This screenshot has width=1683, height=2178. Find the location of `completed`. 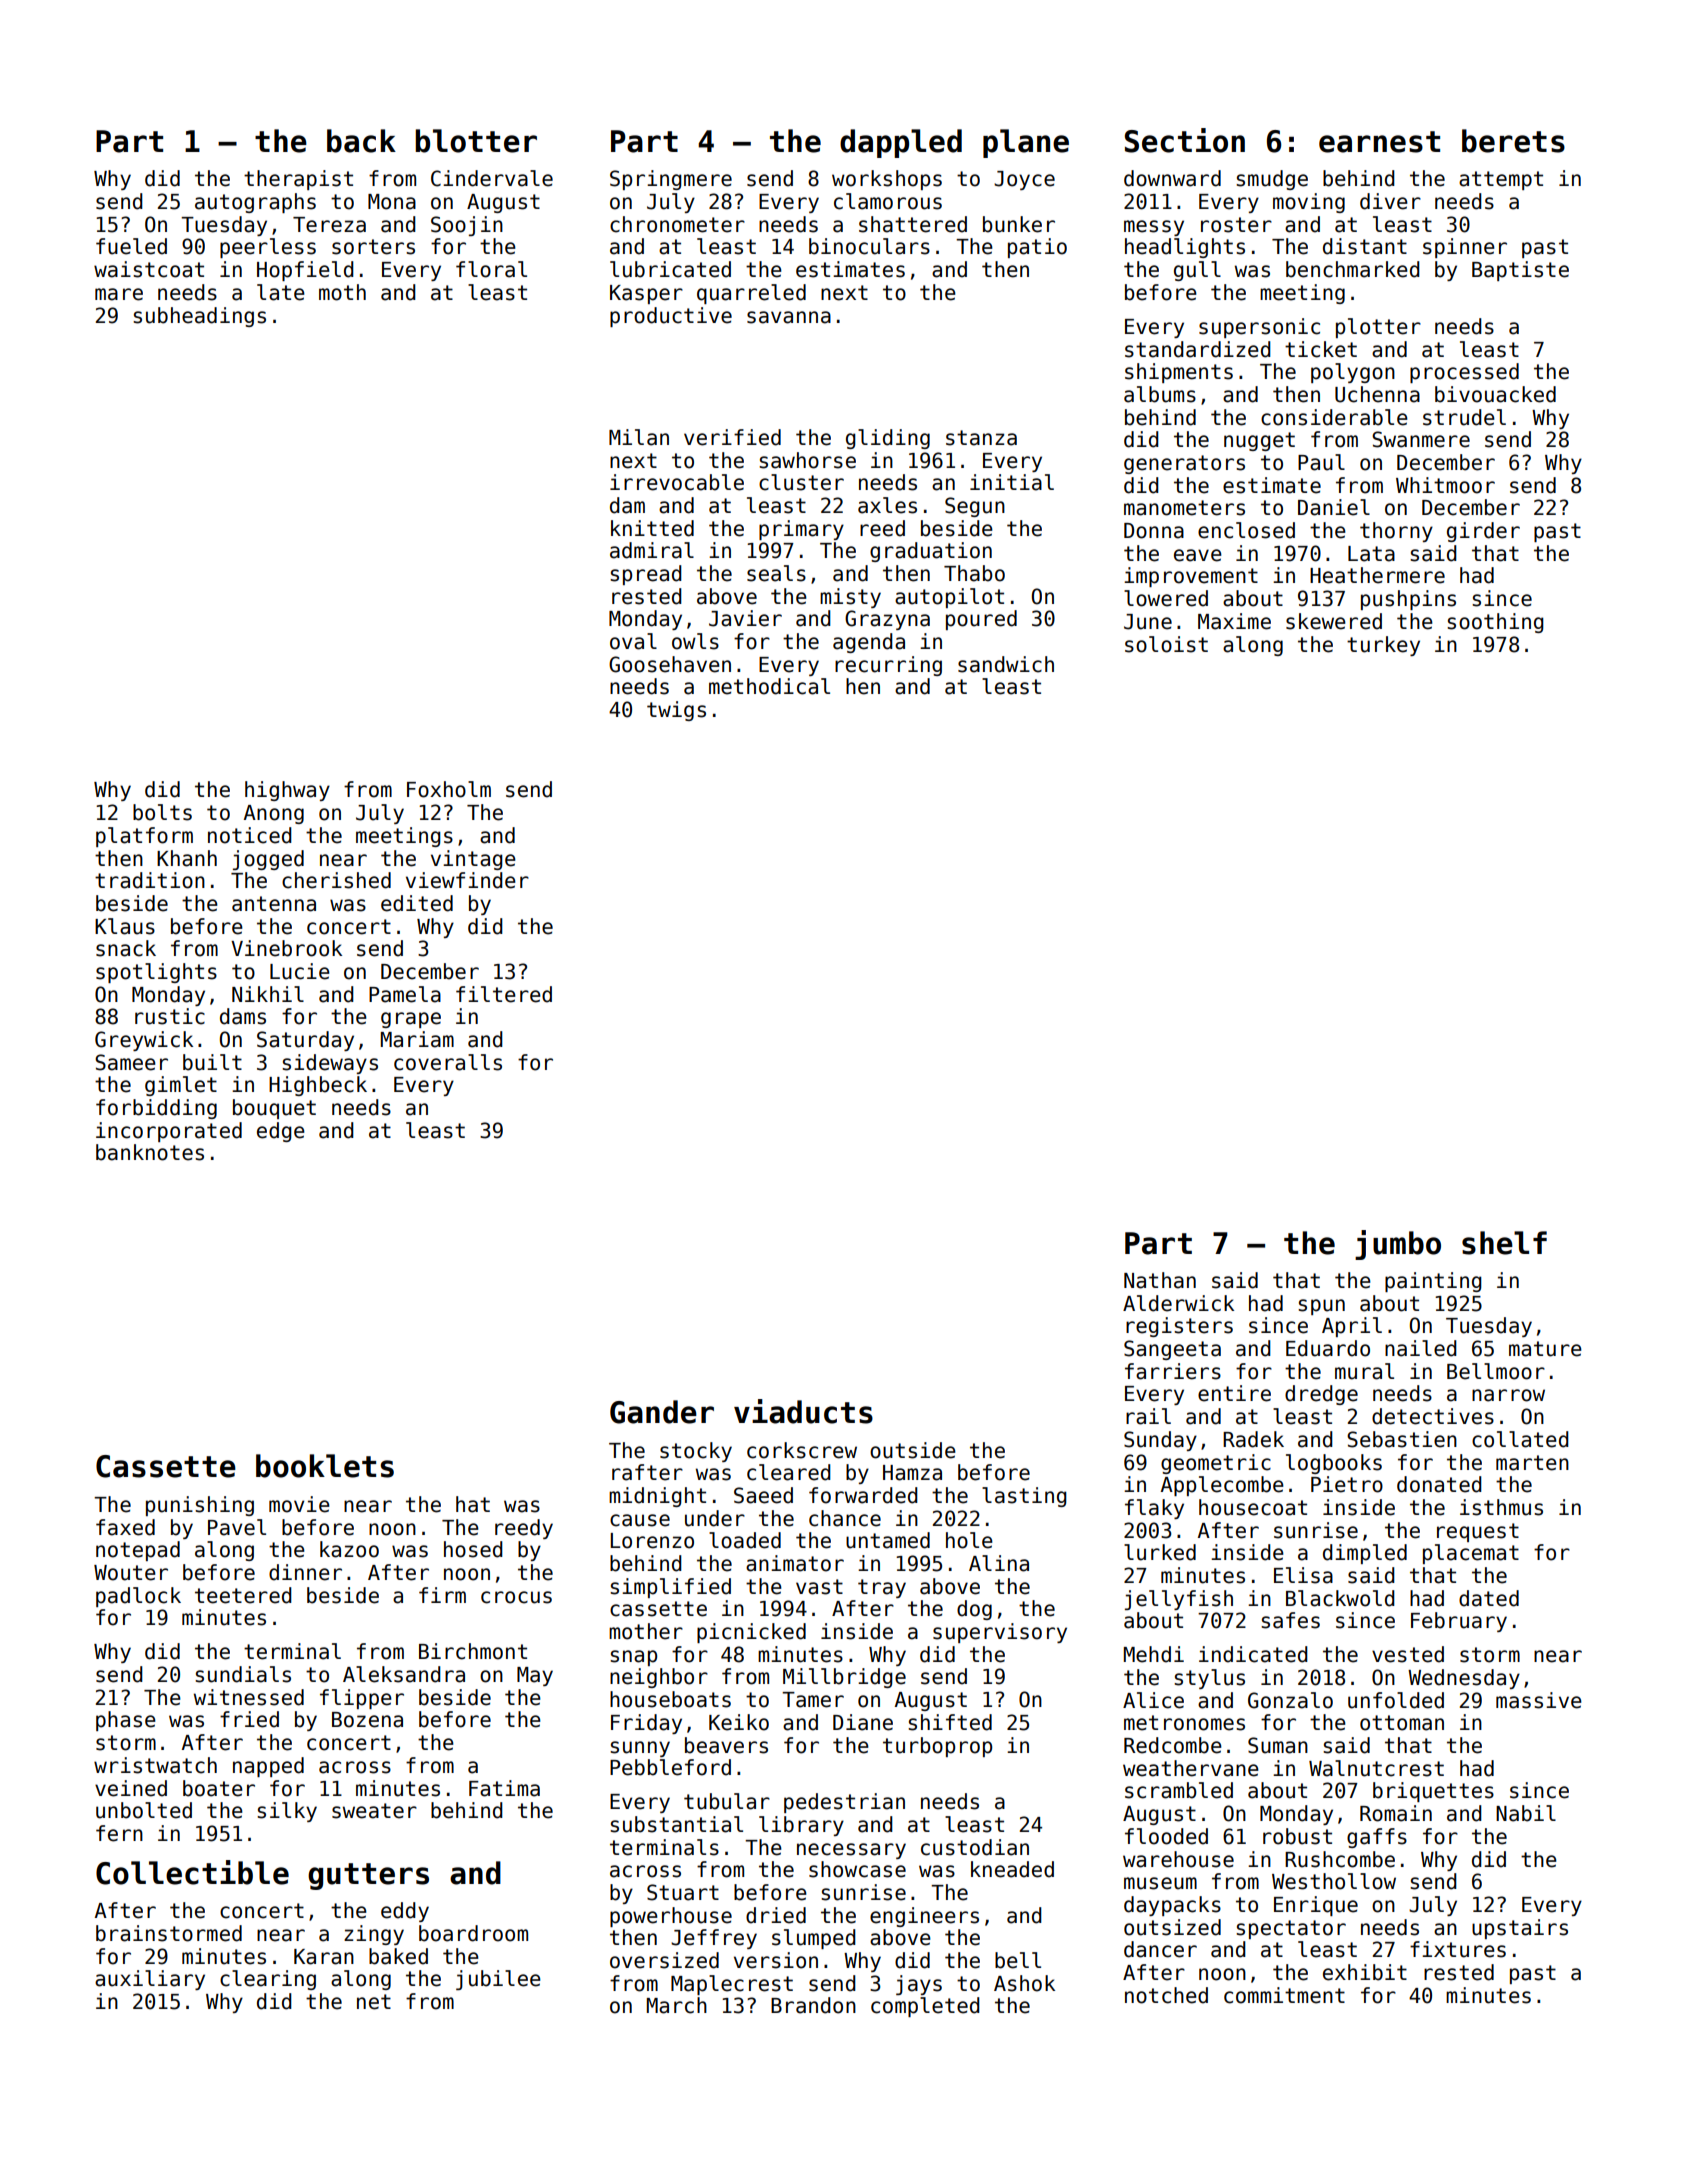

completed is located at coordinates (925, 2007).
